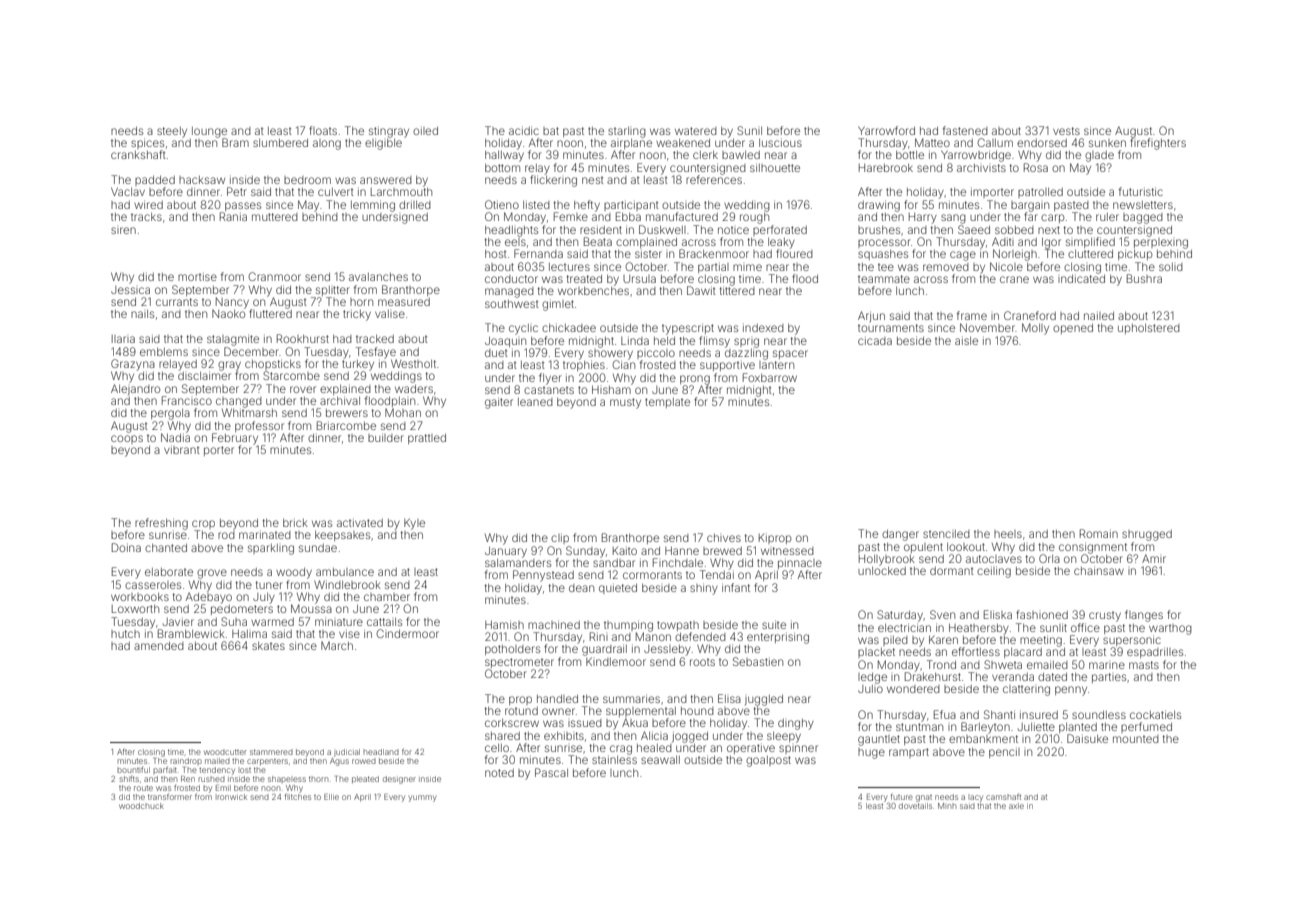 This page has height=924, width=1308. What do you see at coordinates (660, 760) in the page?
I see `seawall` at bounding box center [660, 760].
